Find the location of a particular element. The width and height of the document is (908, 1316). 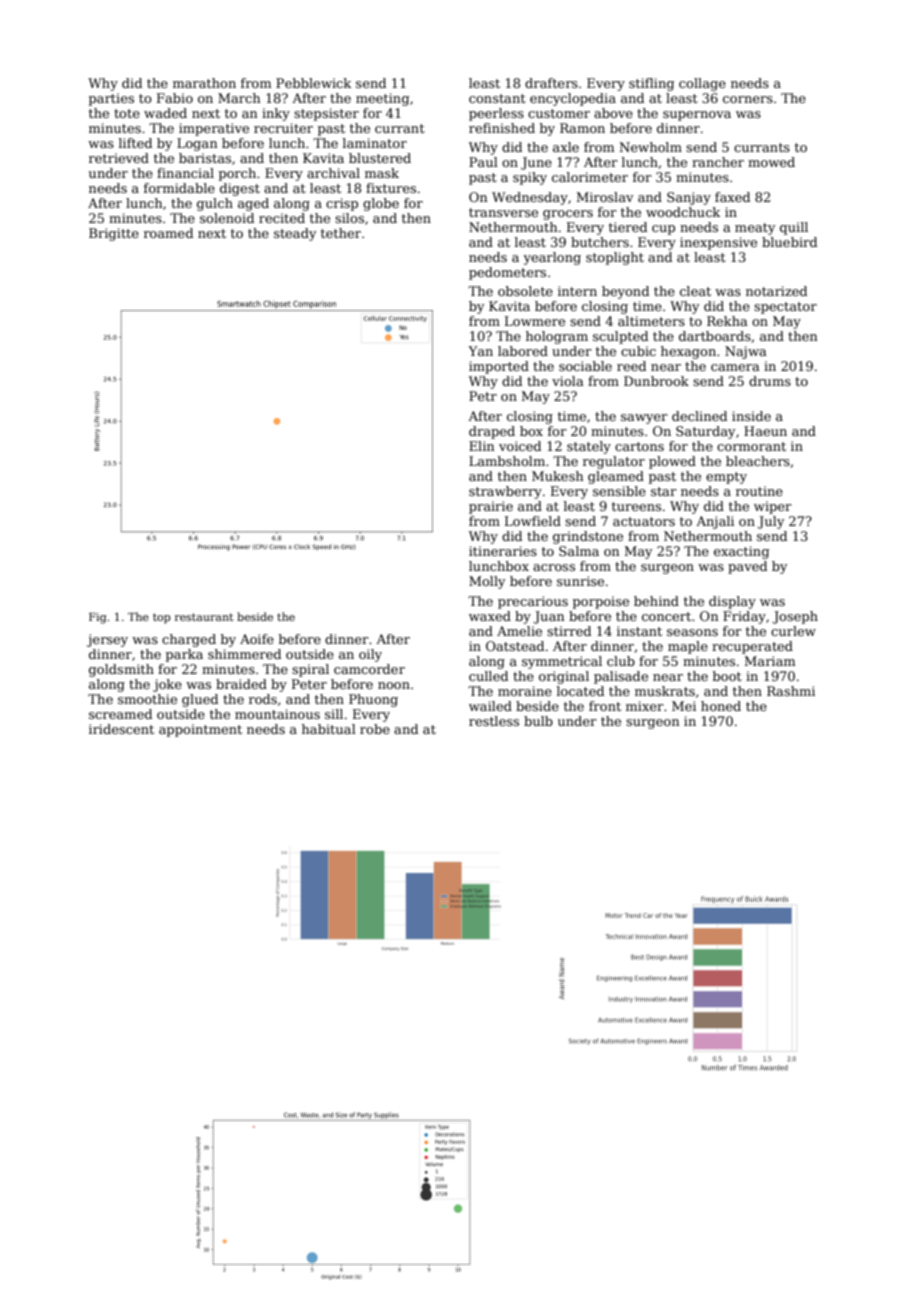

labored is located at coordinates (523, 351).
